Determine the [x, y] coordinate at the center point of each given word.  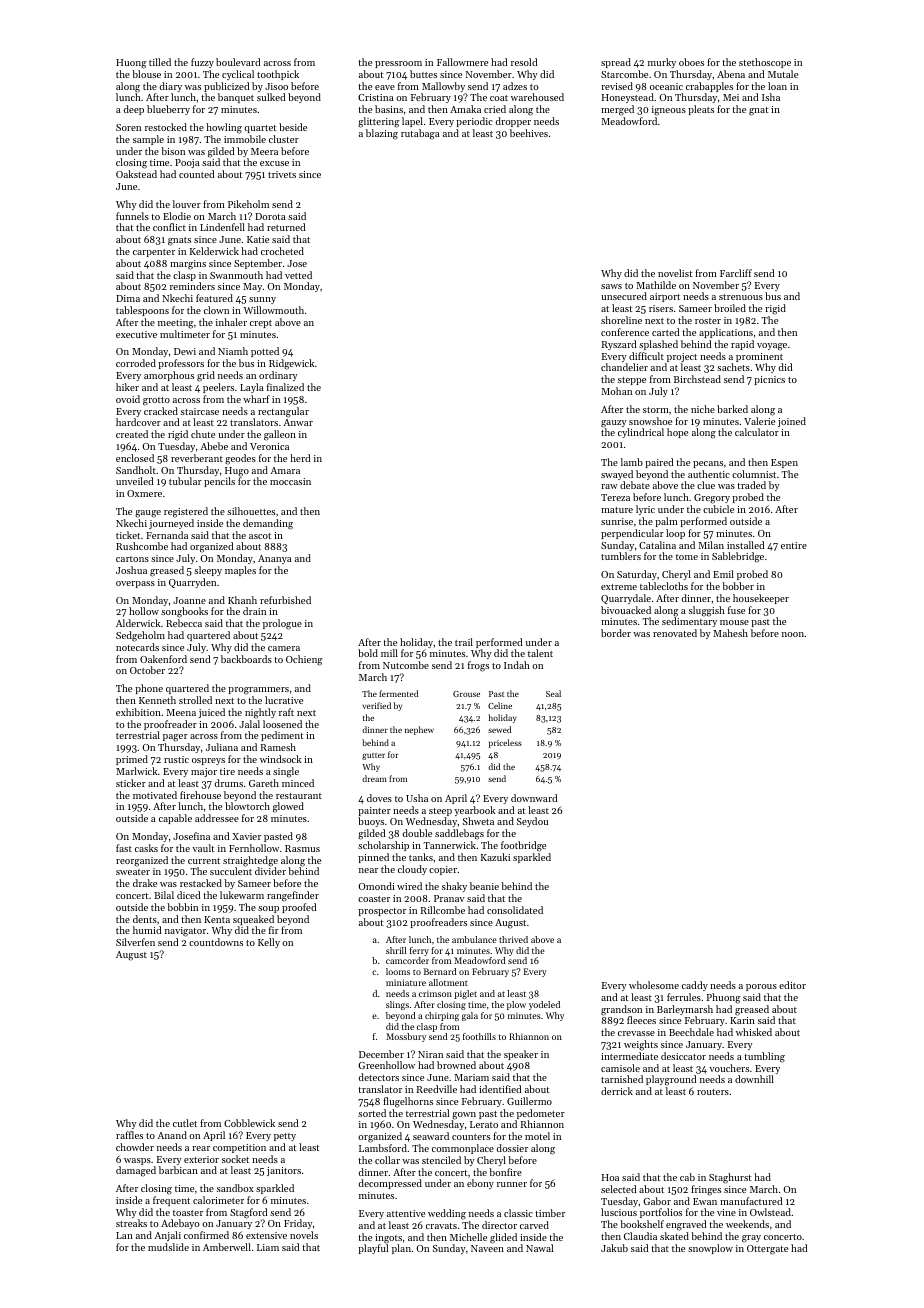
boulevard [238, 62]
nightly [260, 713]
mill [389, 653]
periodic [474, 122]
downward [534, 798]
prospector [382, 912]
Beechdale [691, 1032]
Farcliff [736, 273]
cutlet [185, 1123]
